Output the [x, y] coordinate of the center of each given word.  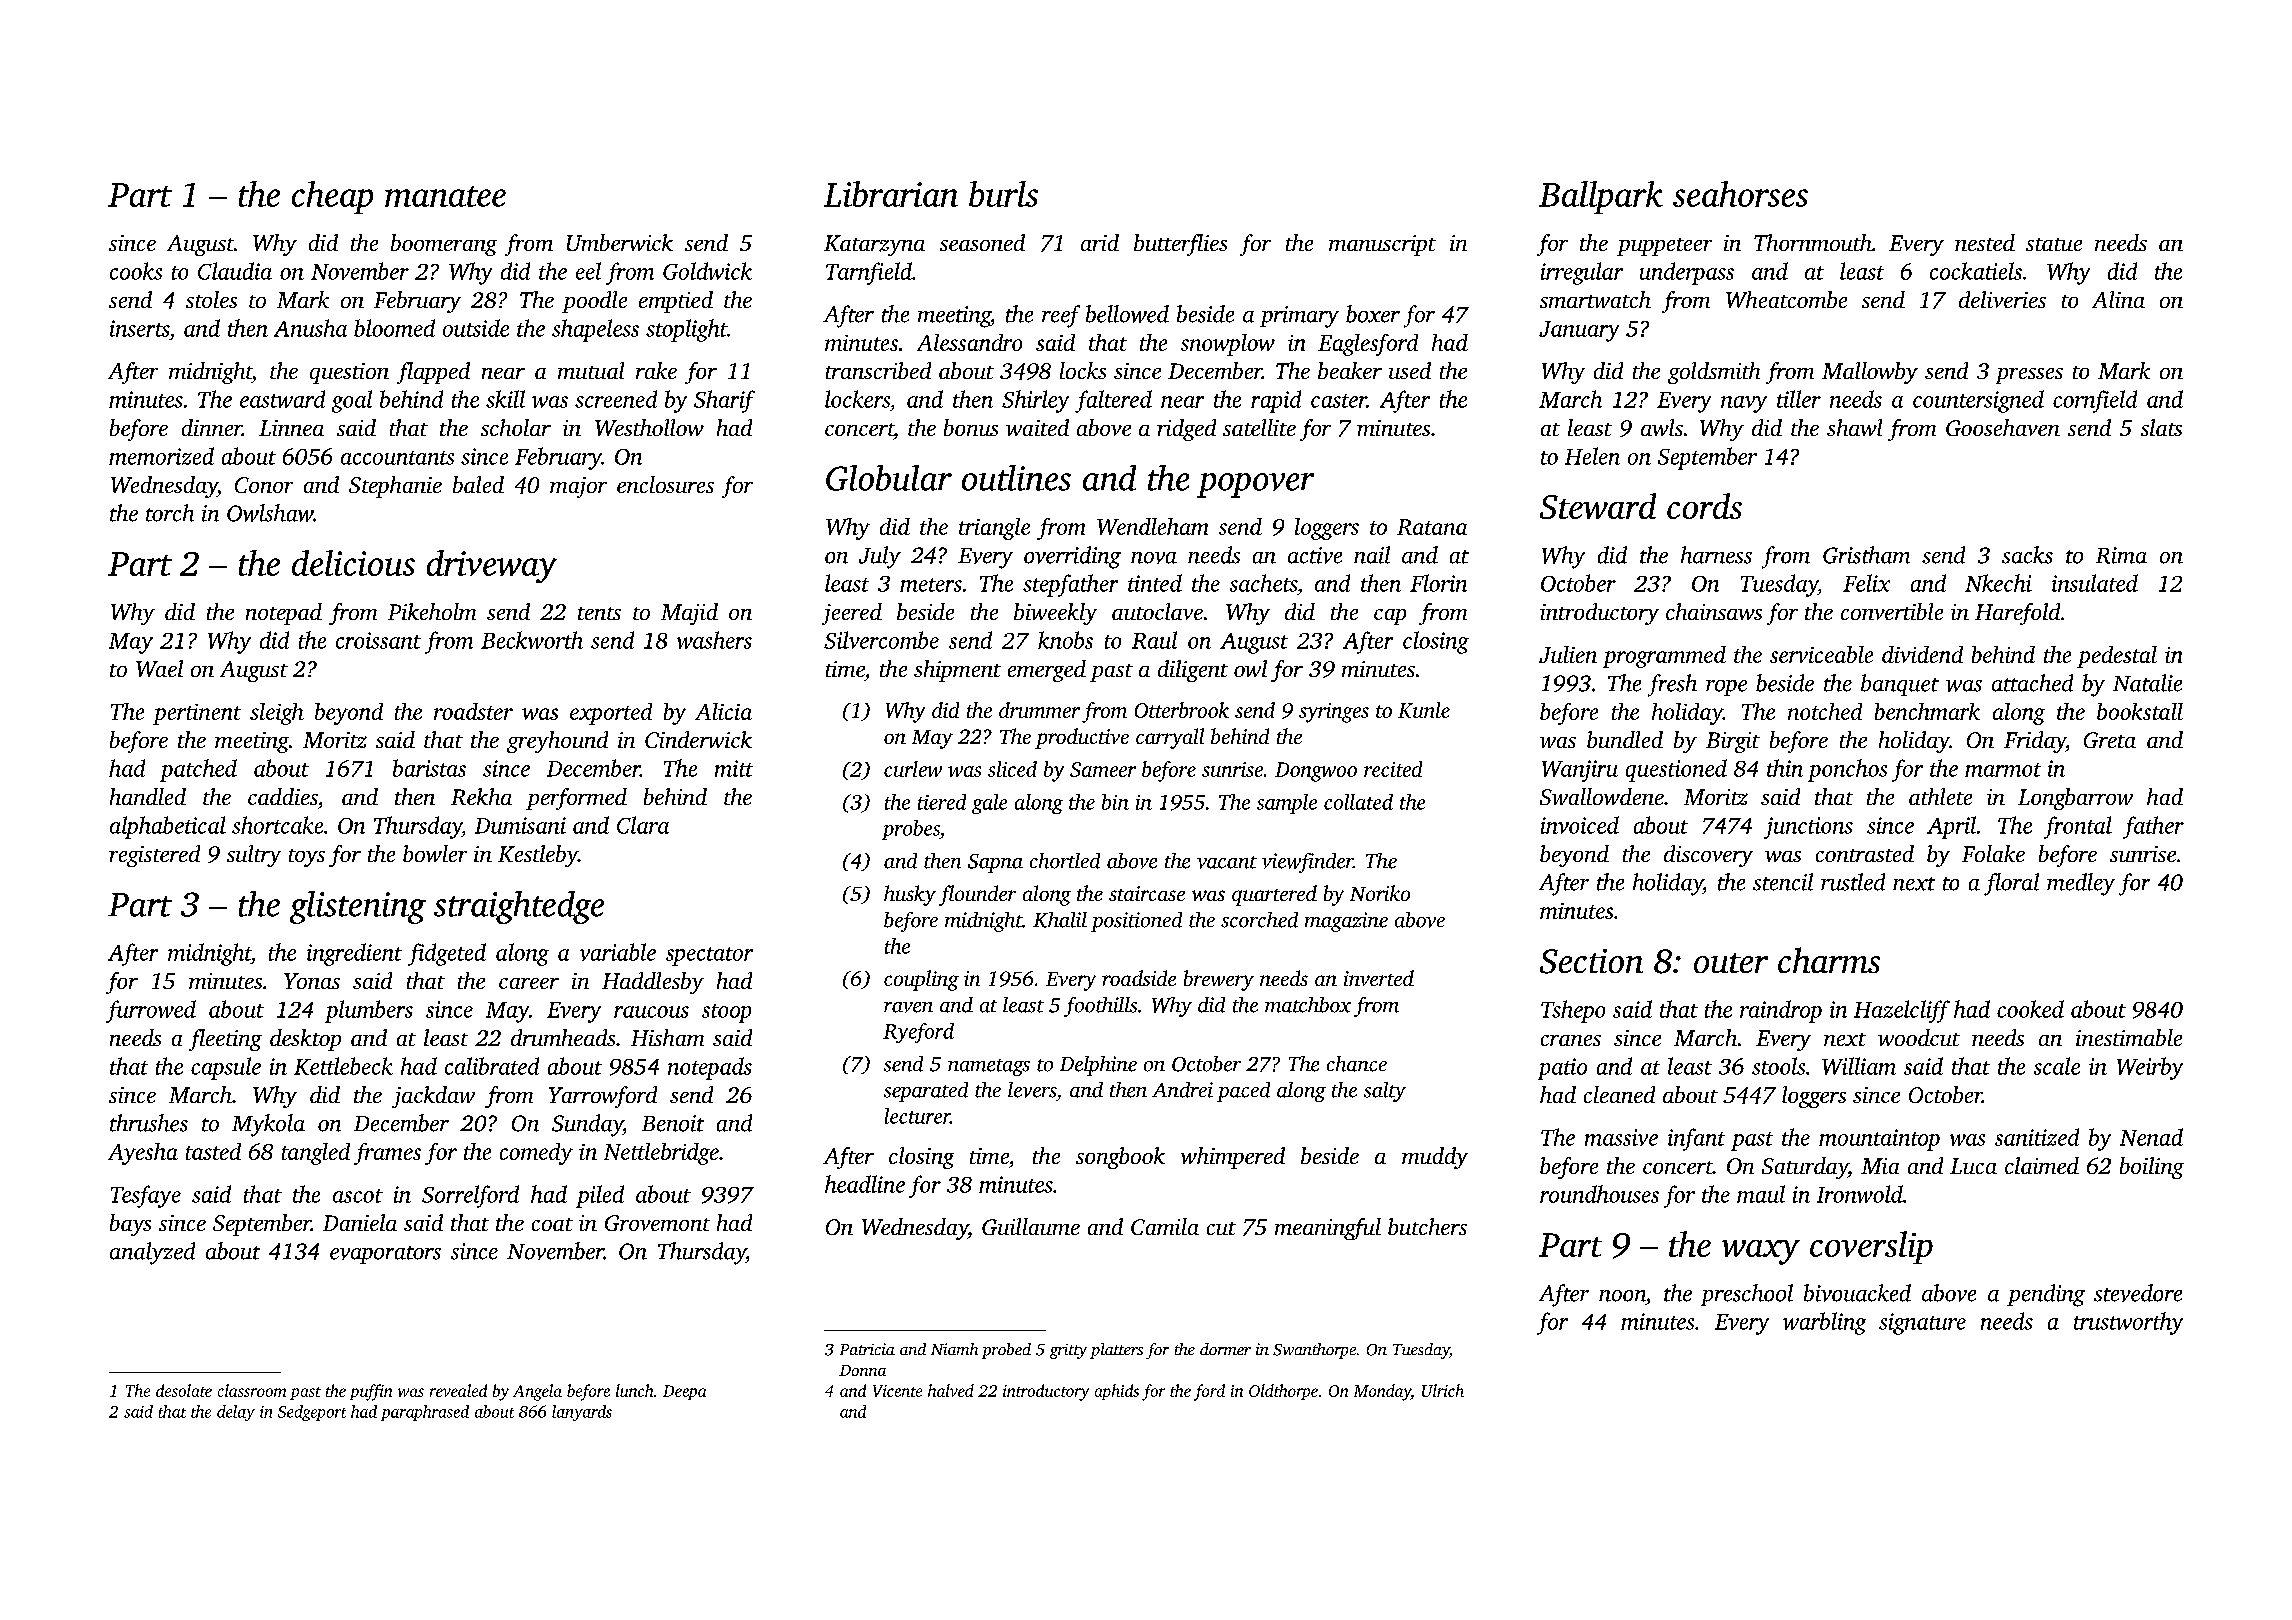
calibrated [492, 1066]
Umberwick [620, 242]
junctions [1808, 828]
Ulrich [1443, 1390]
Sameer [1103, 769]
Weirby [2150, 1068]
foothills [1100, 1007]
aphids [1117, 1392]
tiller [1799, 399]
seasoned [982, 242]
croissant [378, 640]
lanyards [582, 1413]
